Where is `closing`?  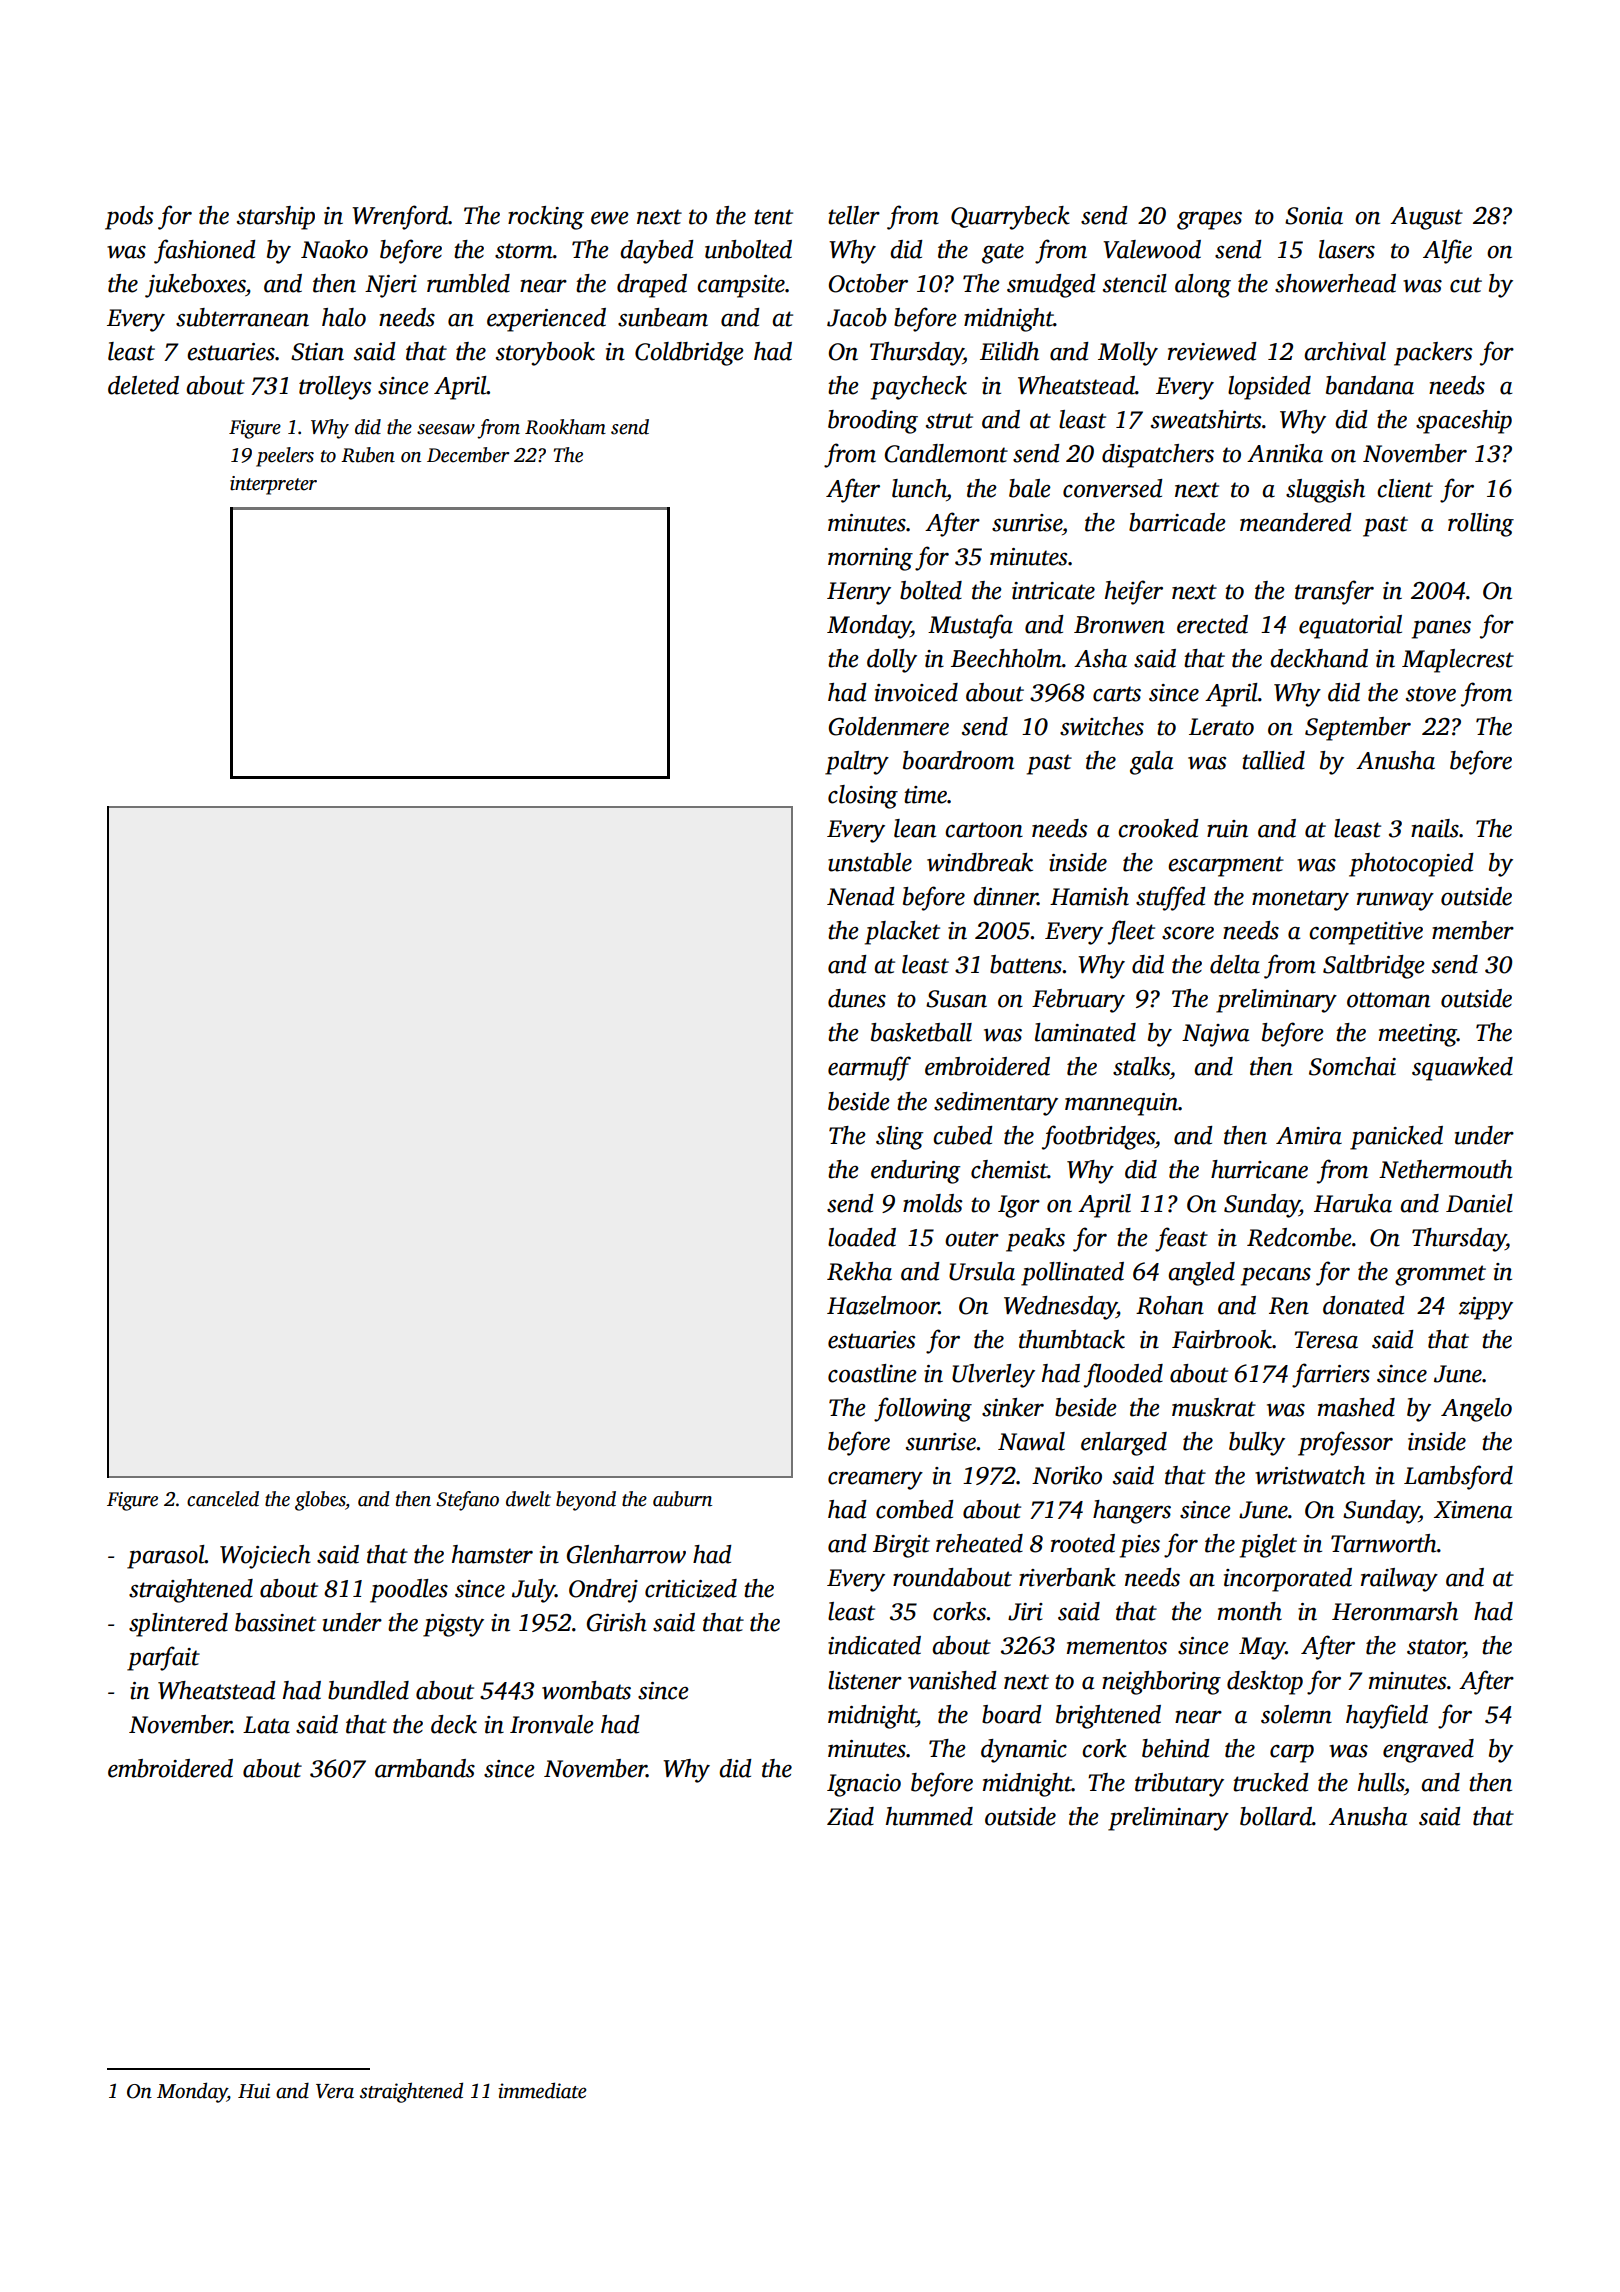 closing is located at coordinates (863, 797).
